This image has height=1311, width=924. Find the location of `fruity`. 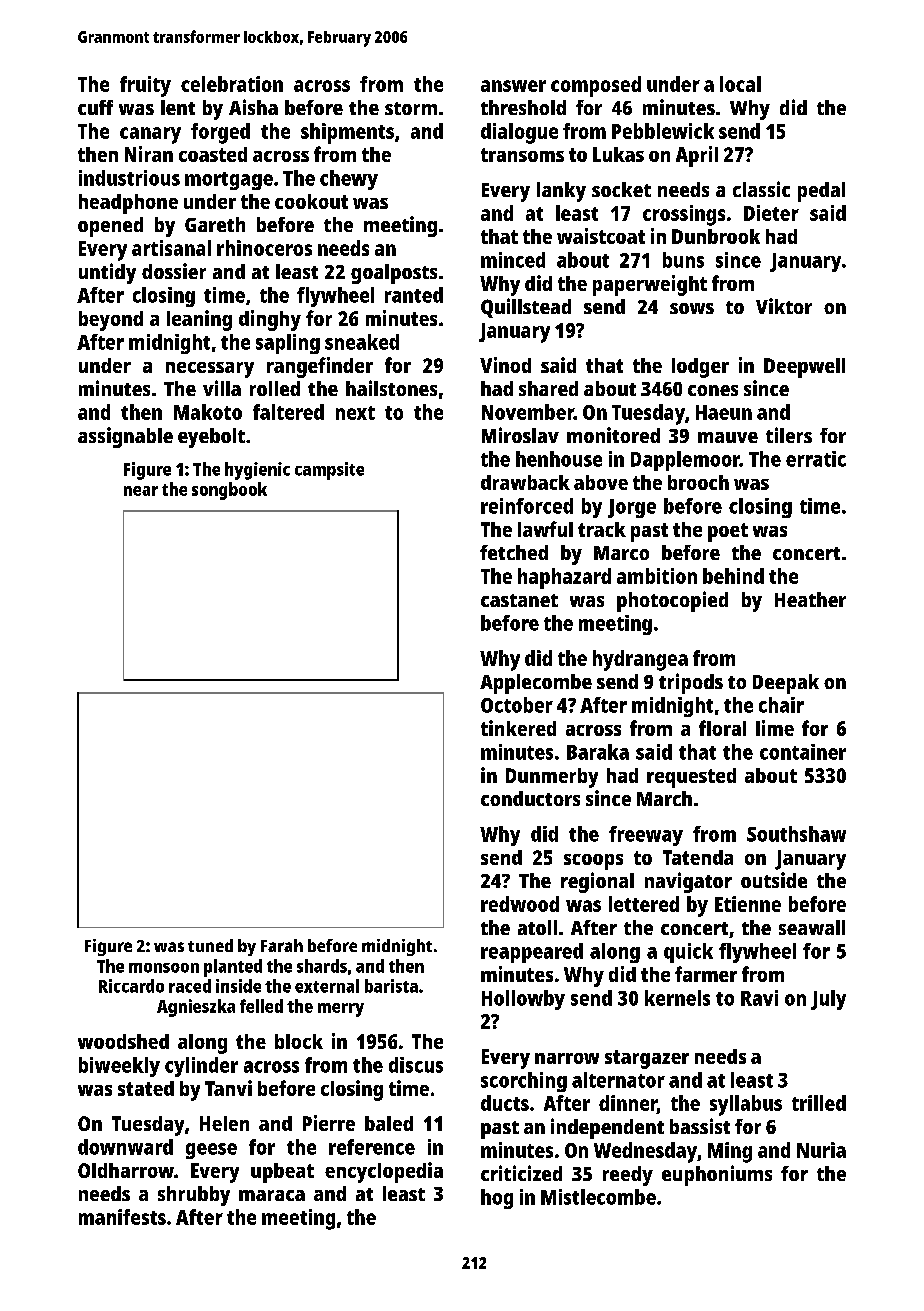

fruity is located at coordinates (145, 86).
